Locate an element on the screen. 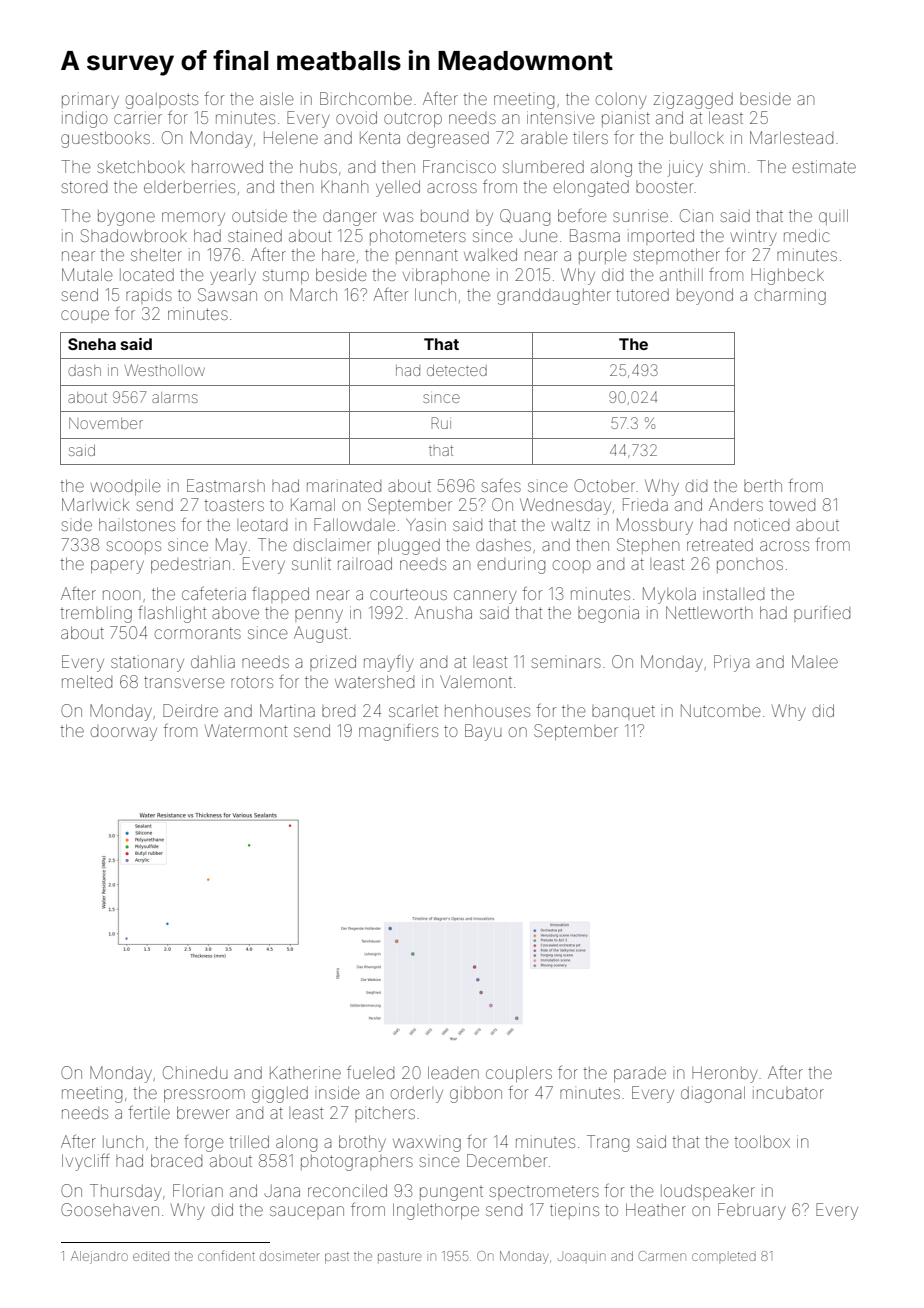 The image size is (924, 1308). beyond is located at coordinates (705, 296).
